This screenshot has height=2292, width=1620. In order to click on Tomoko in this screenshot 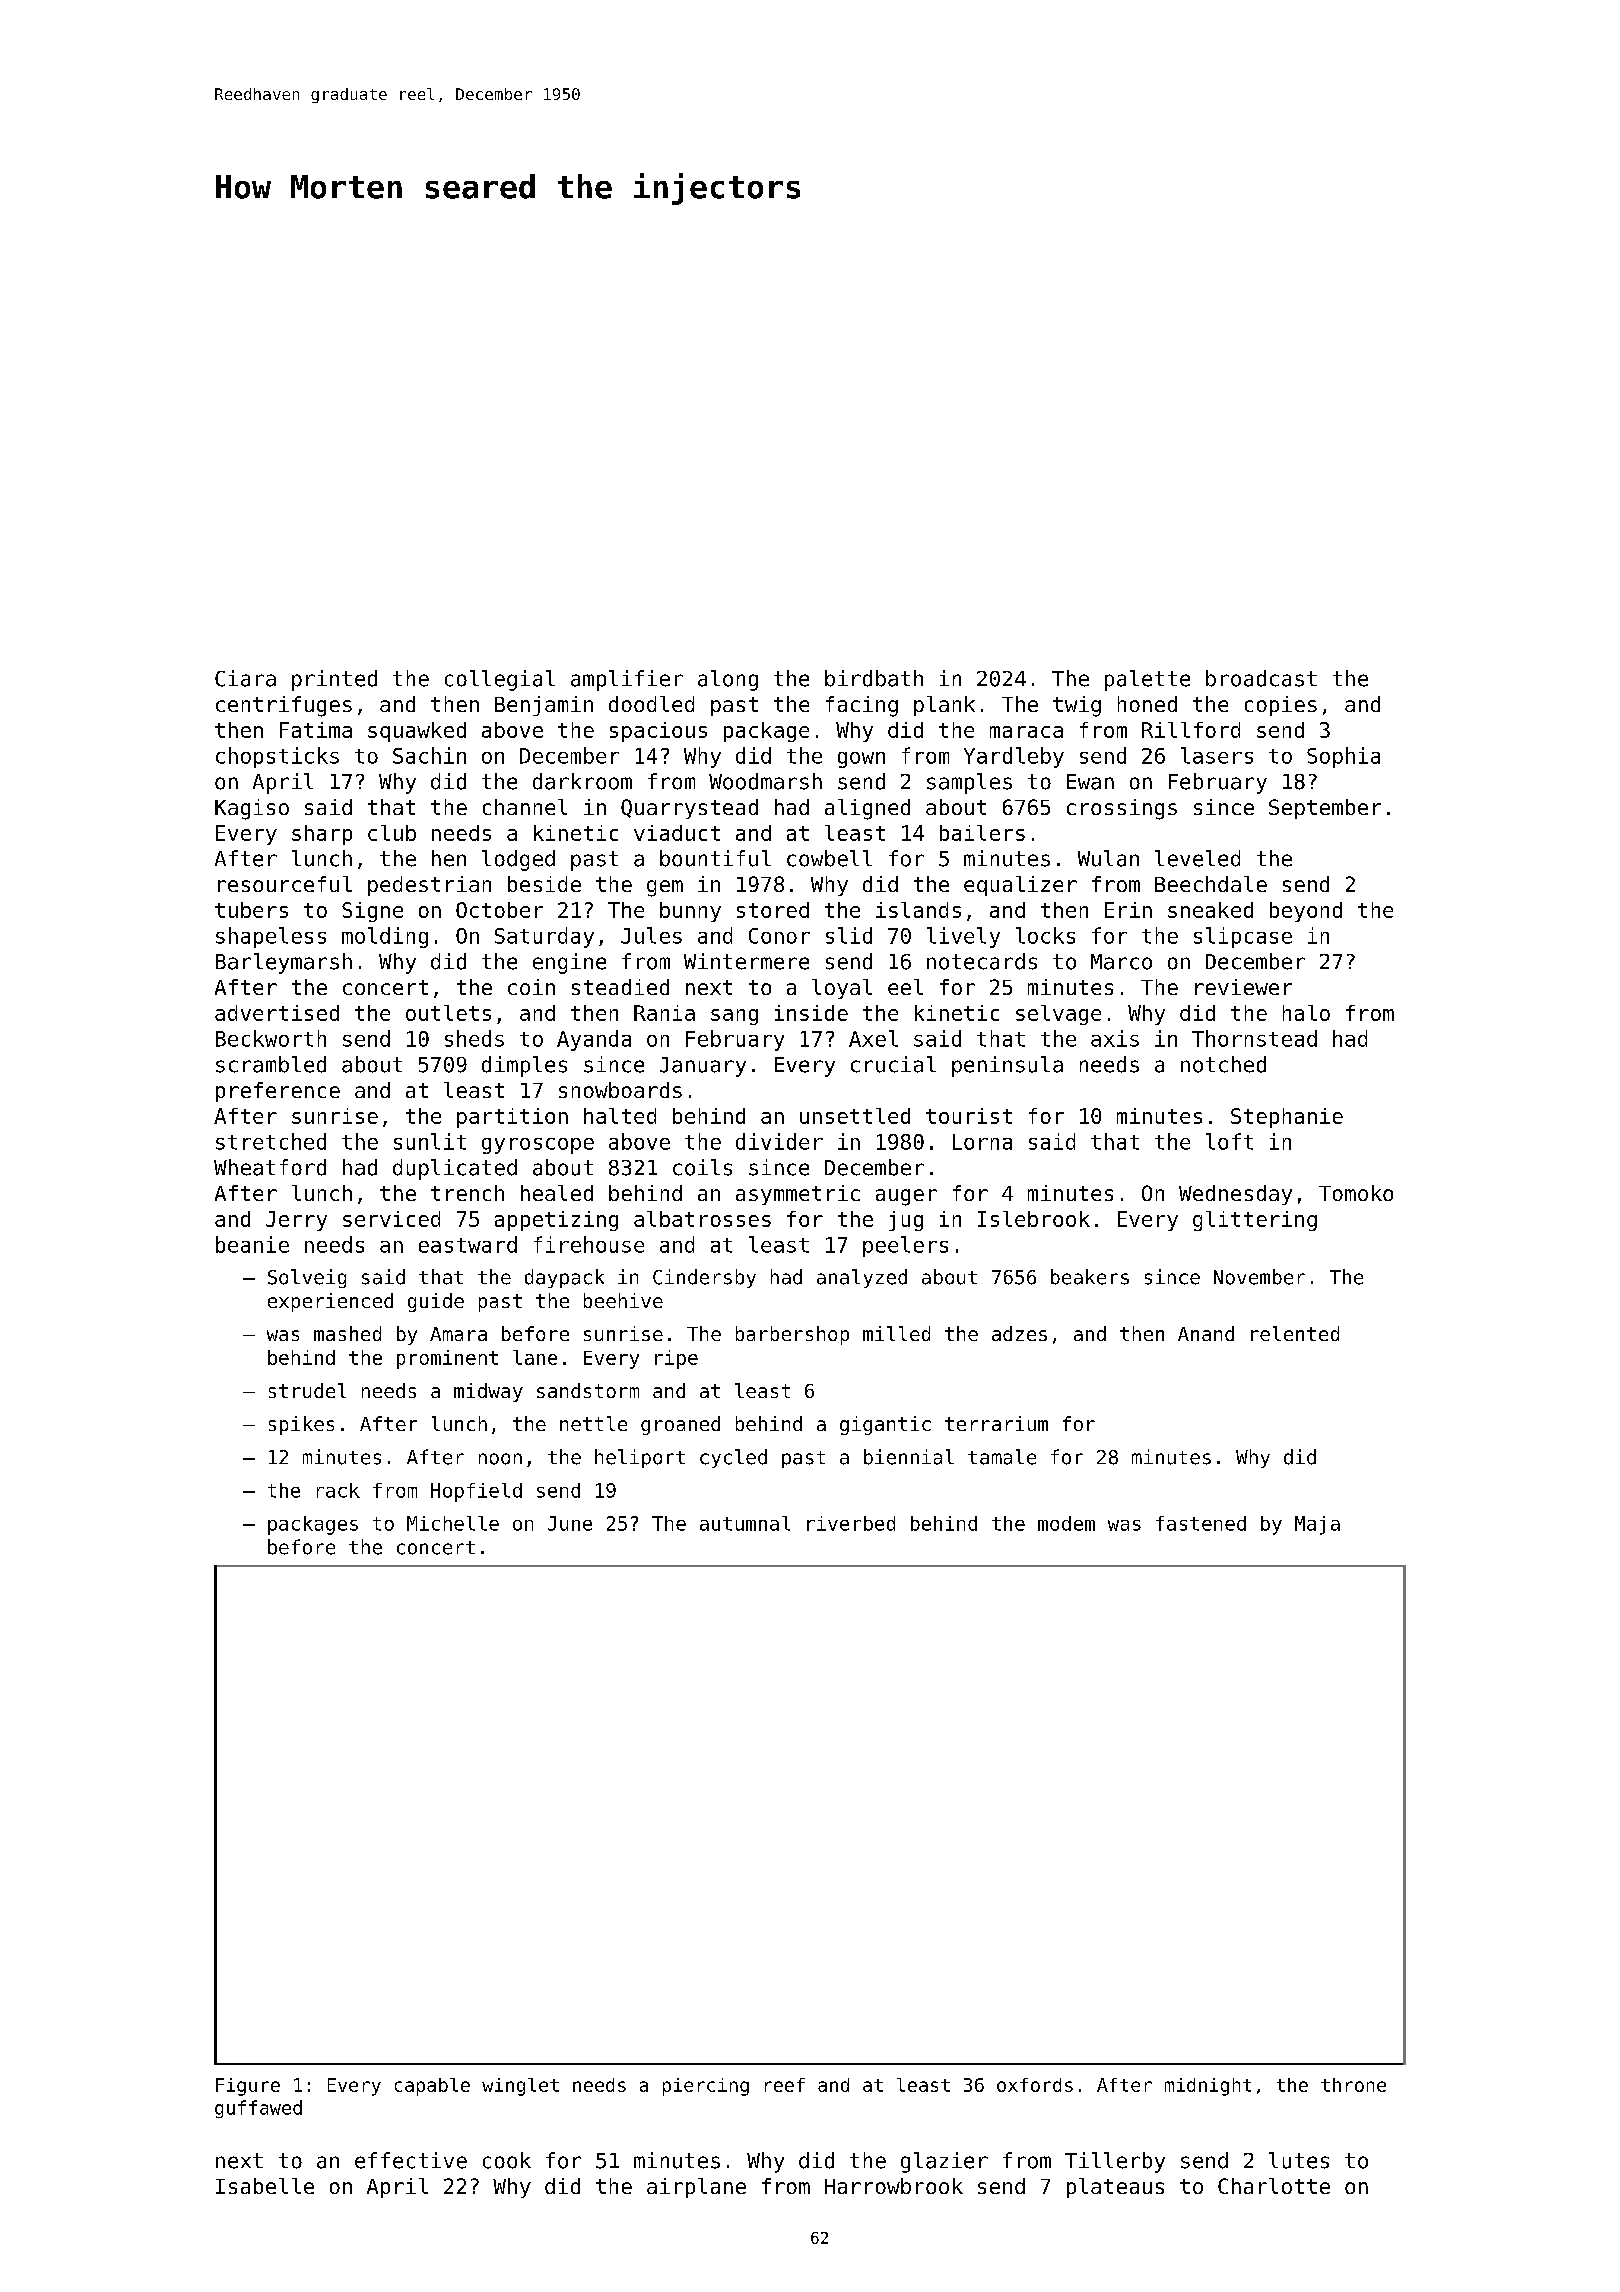, I will do `click(1356, 1193)`.
